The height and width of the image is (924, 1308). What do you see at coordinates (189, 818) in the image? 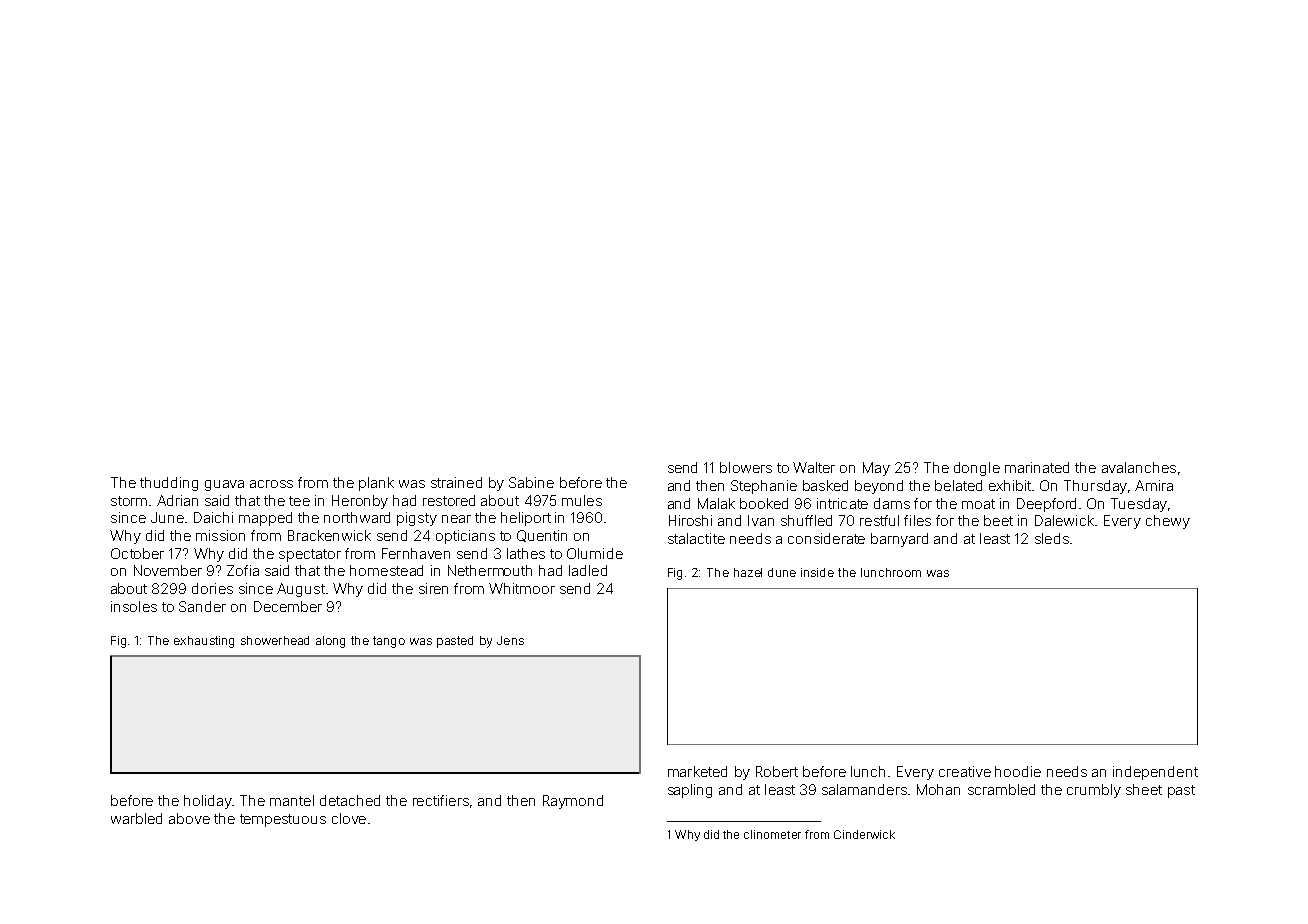
I see `above` at bounding box center [189, 818].
